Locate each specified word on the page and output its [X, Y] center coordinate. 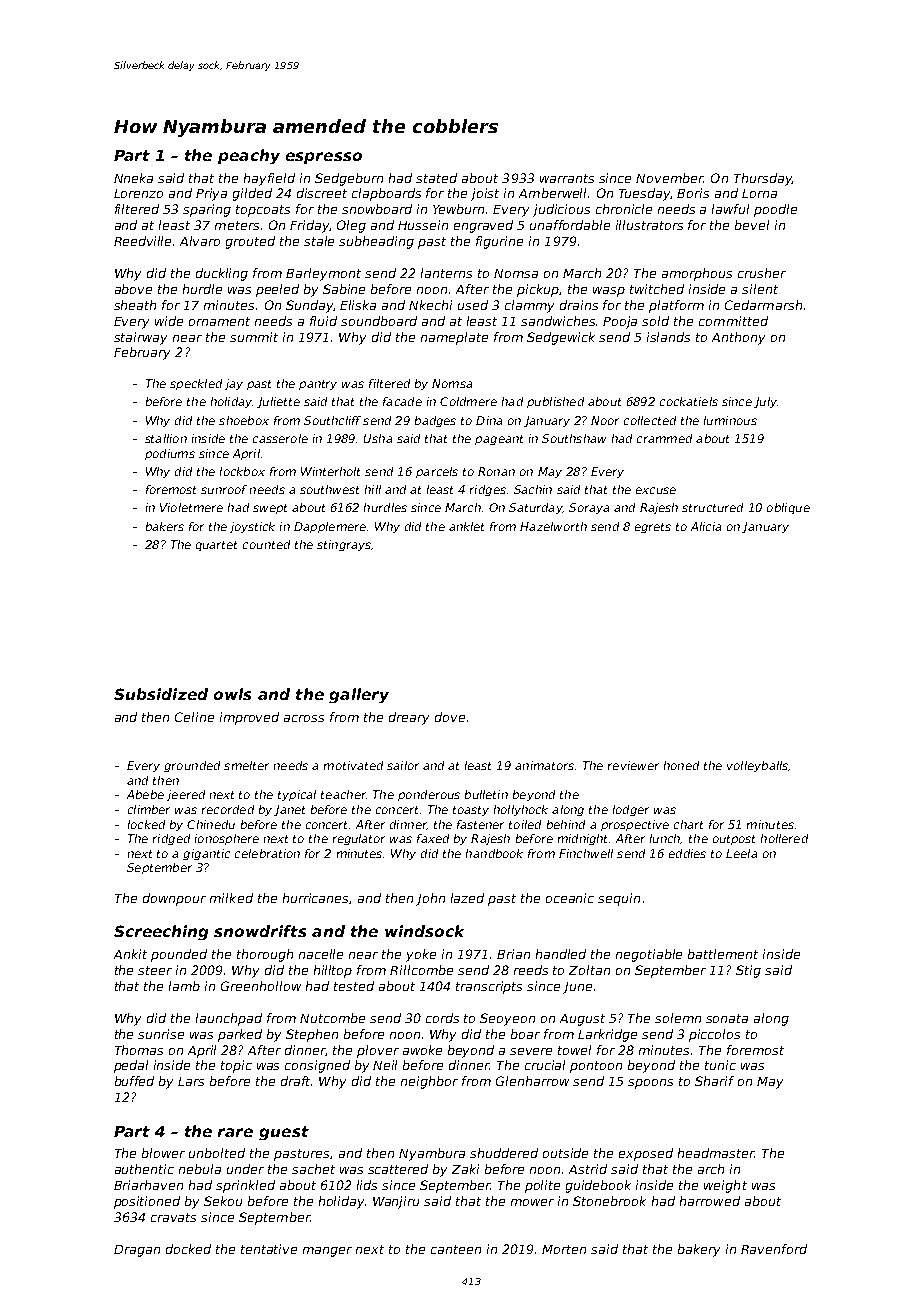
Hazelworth [553, 526]
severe [531, 1051]
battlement [723, 954]
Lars [191, 1081]
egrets [653, 528]
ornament [219, 321]
